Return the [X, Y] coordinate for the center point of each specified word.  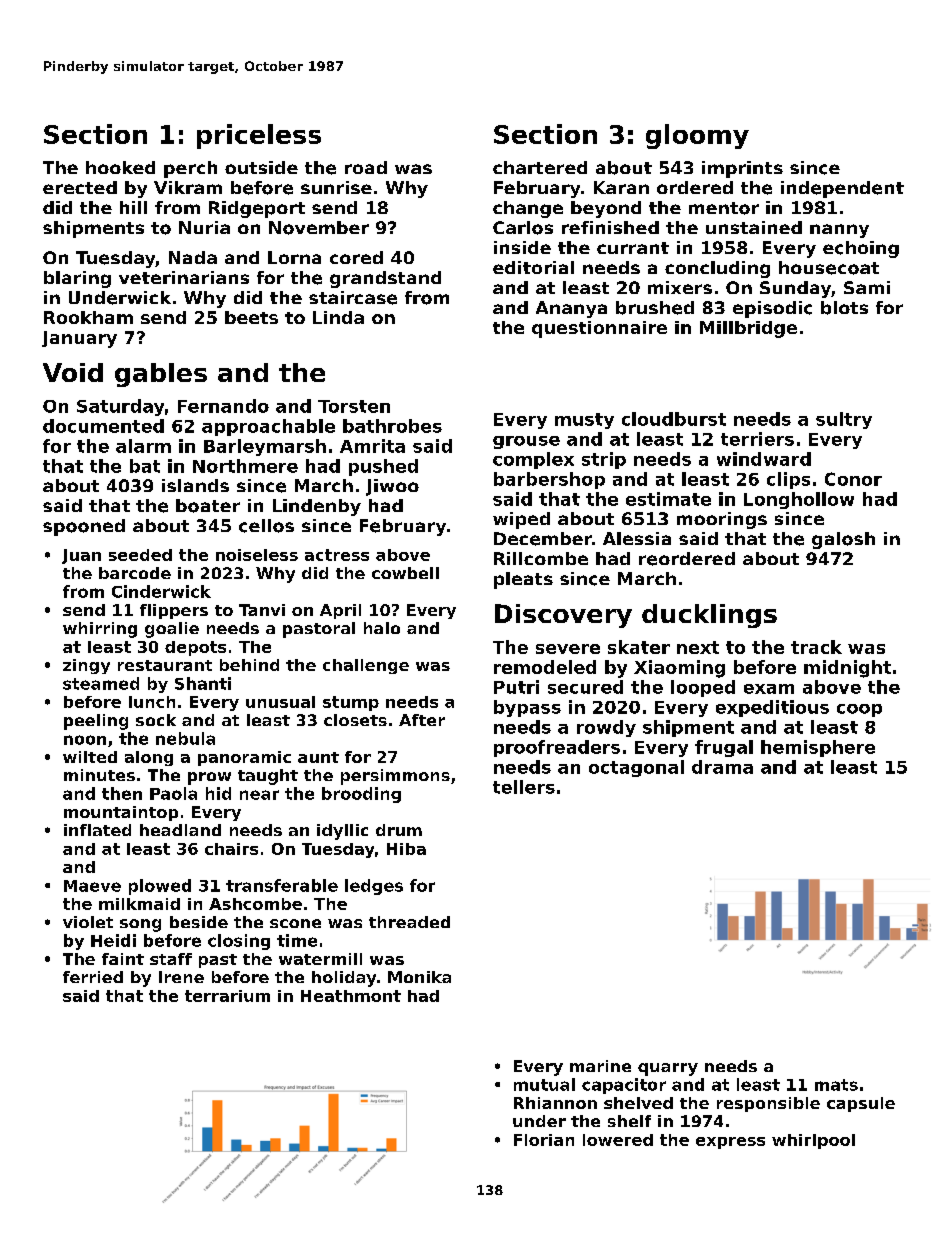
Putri [516, 687]
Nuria [204, 227]
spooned [84, 527]
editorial [533, 267]
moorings [722, 520]
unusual [280, 702]
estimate [668, 499]
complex [533, 460]
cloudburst [674, 419]
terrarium [227, 996]
